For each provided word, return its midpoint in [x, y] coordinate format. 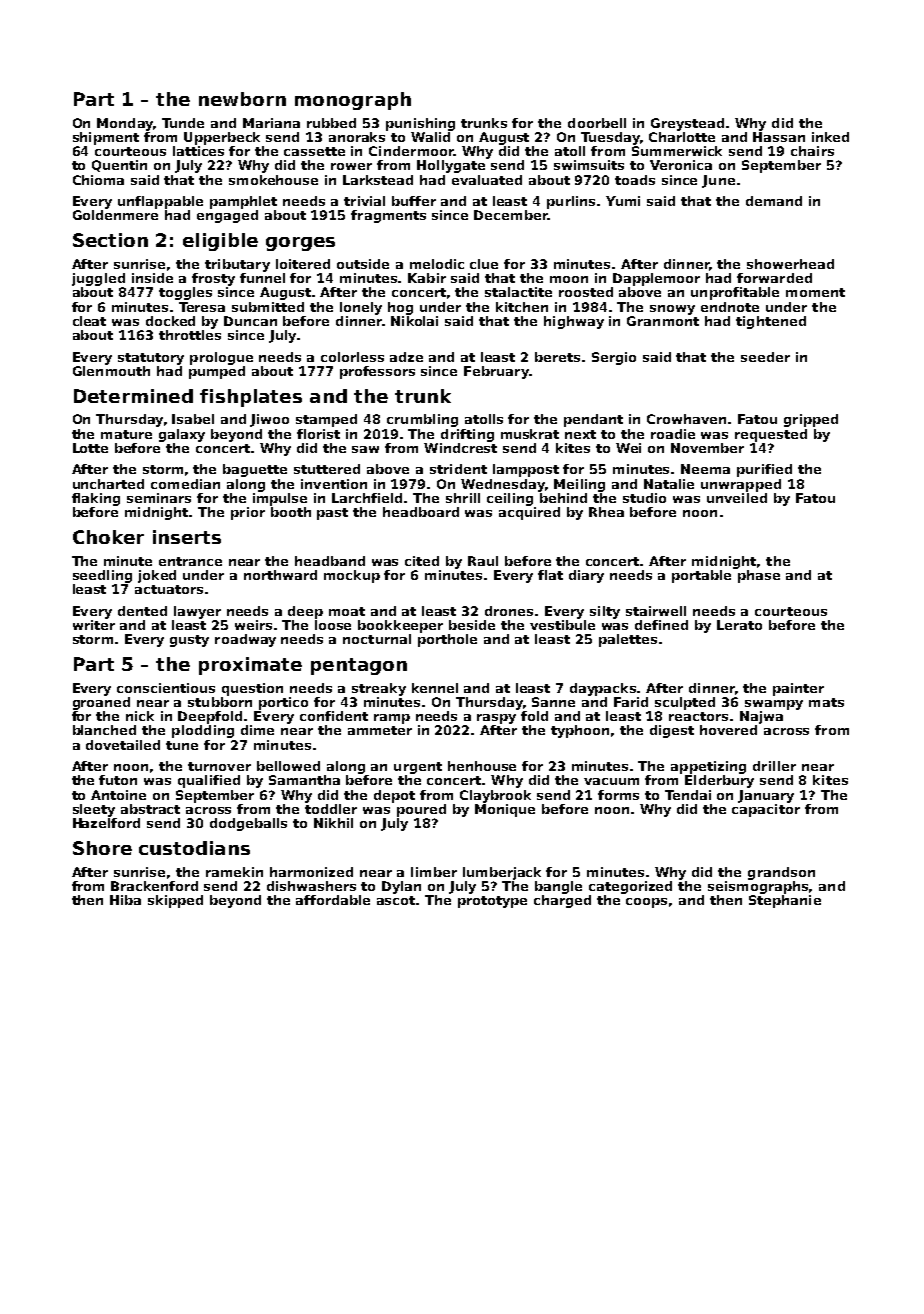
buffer [414, 201]
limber [434, 872]
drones [509, 611]
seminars [159, 498]
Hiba [125, 900]
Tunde [183, 123]
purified [764, 470]
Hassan [779, 137]
